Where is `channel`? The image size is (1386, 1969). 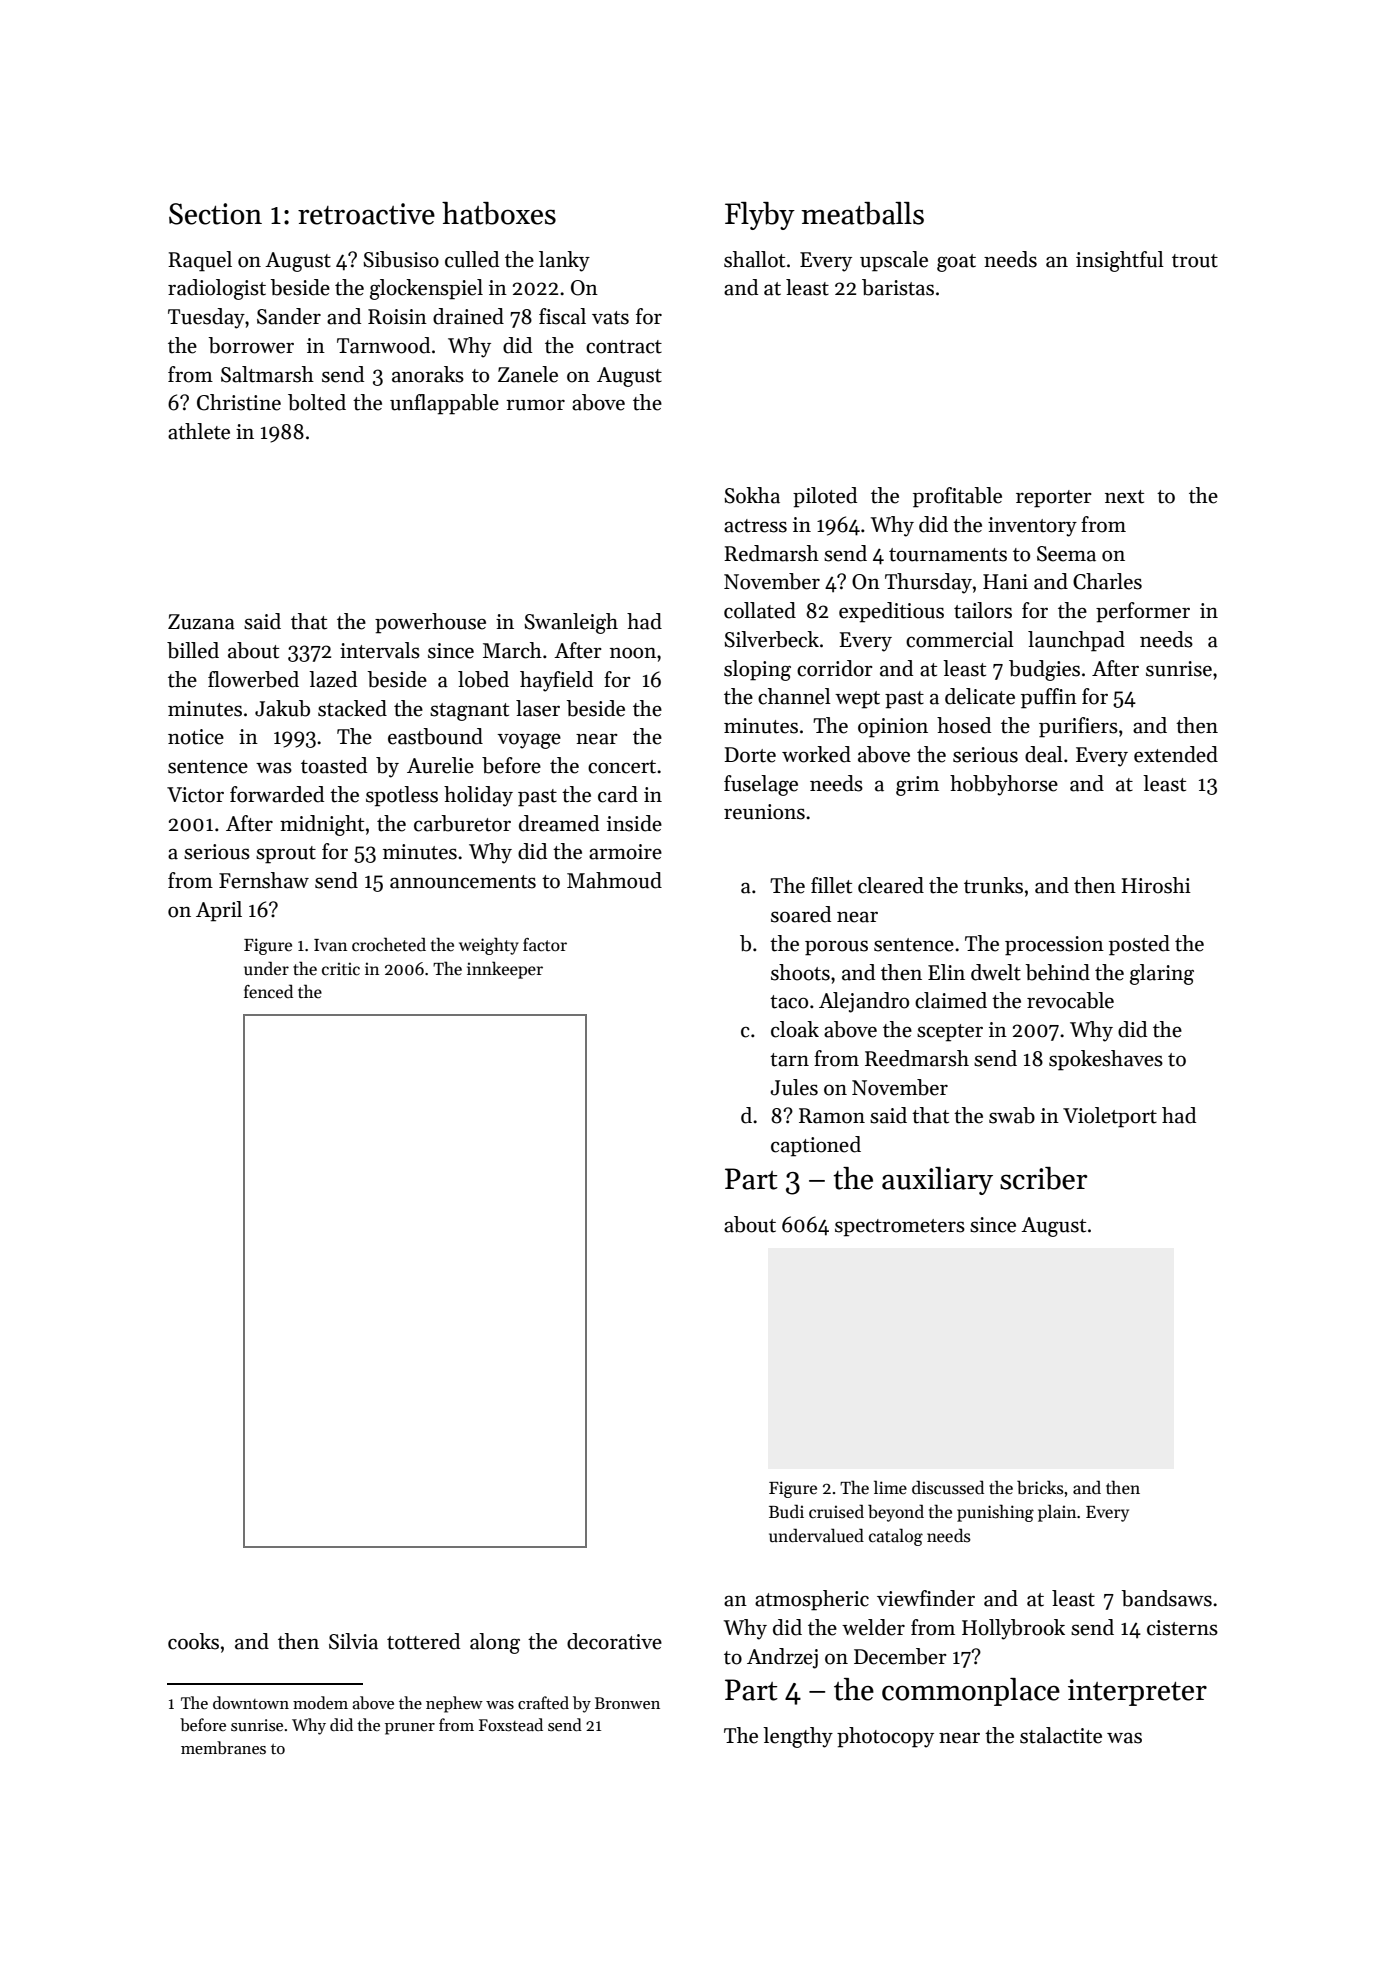
channel is located at coordinates (794, 696).
